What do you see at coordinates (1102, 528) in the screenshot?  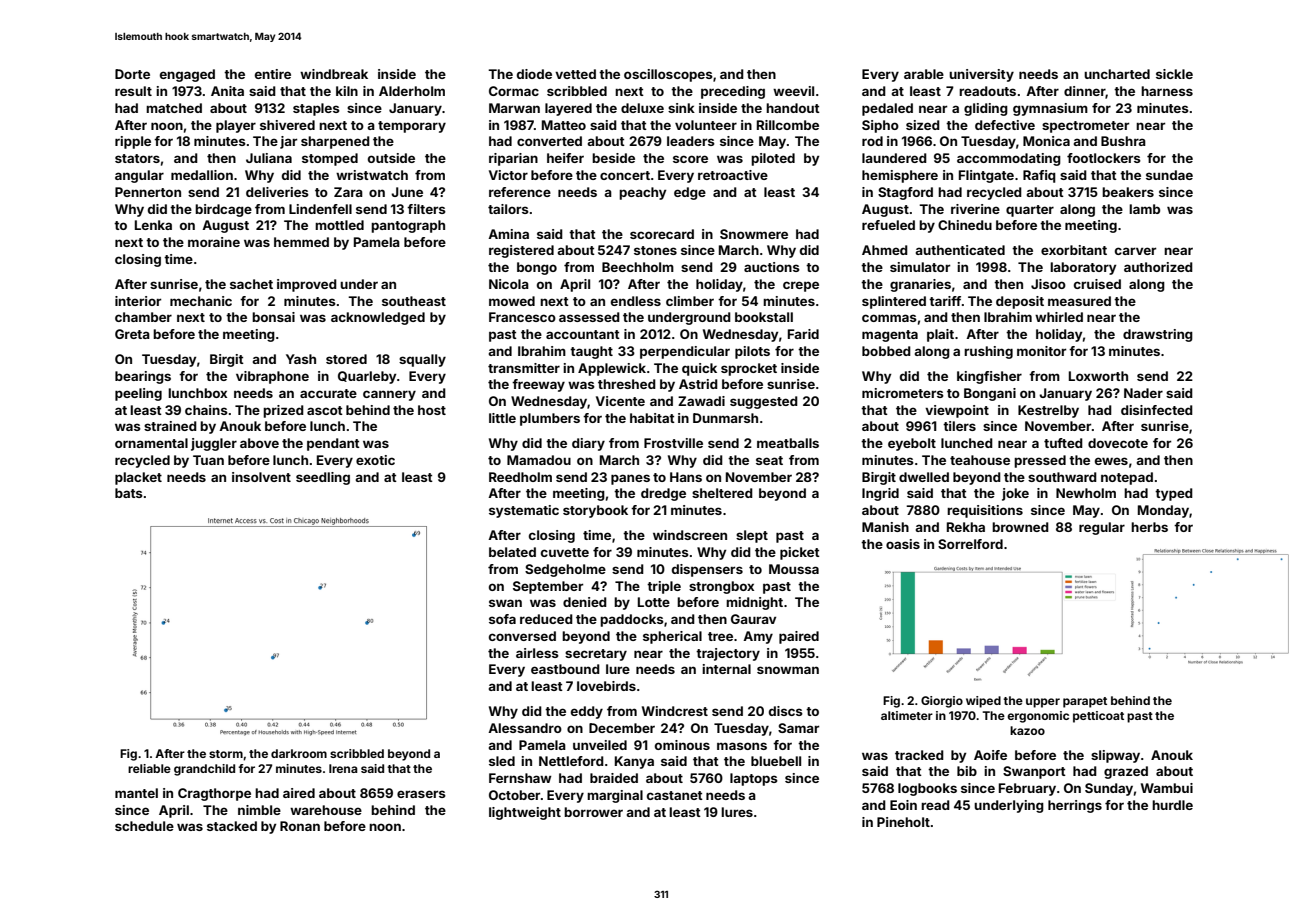 I see `regular` at bounding box center [1102, 528].
